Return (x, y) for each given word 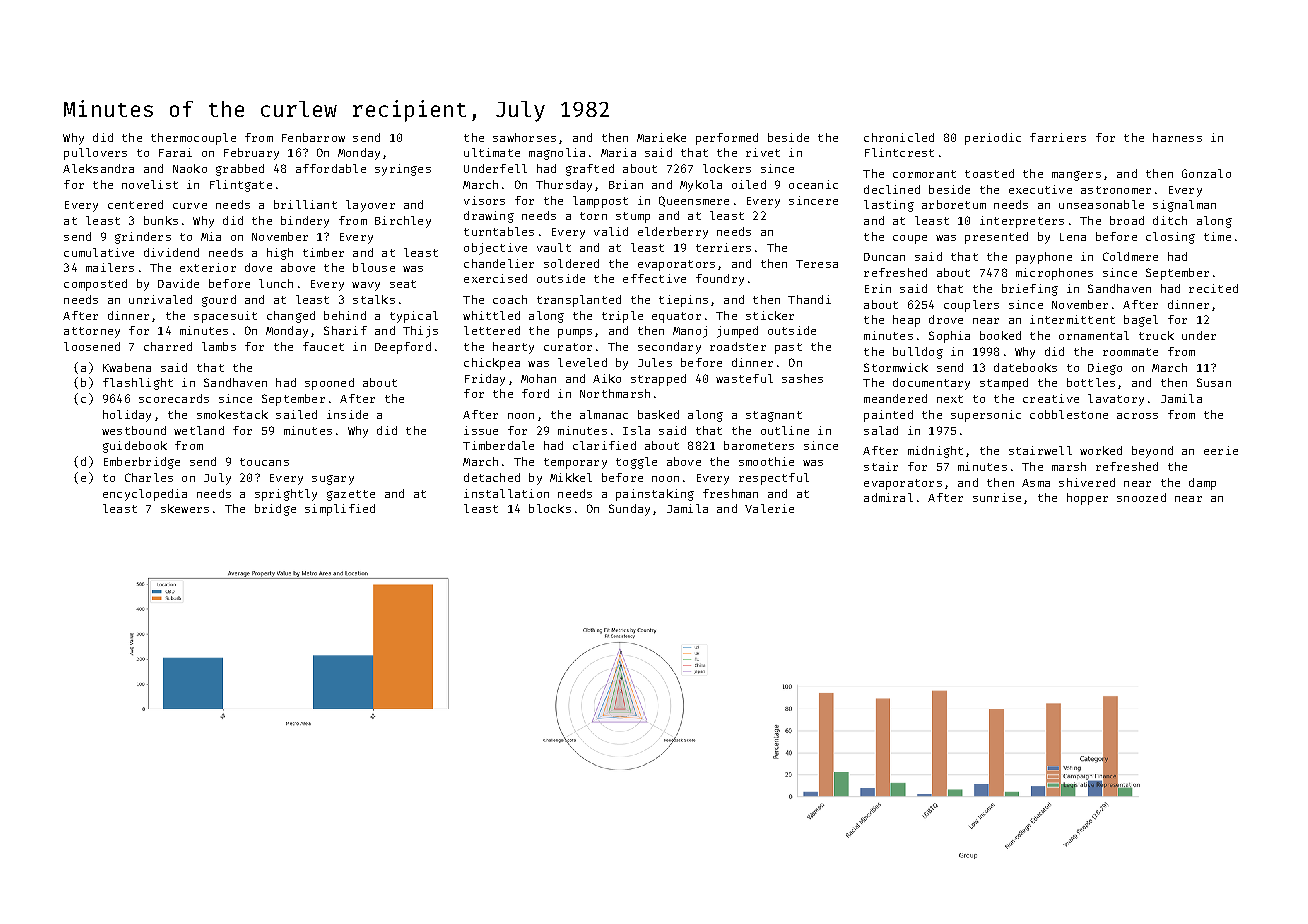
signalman (1184, 206)
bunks (161, 220)
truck (1156, 335)
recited (1213, 288)
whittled (491, 315)
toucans (264, 462)
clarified (604, 445)
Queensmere (694, 201)
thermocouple (193, 139)
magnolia (557, 154)
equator (676, 317)
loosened (92, 346)
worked (1101, 450)
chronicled (899, 137)
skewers (185, 508)
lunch (276, 283)
